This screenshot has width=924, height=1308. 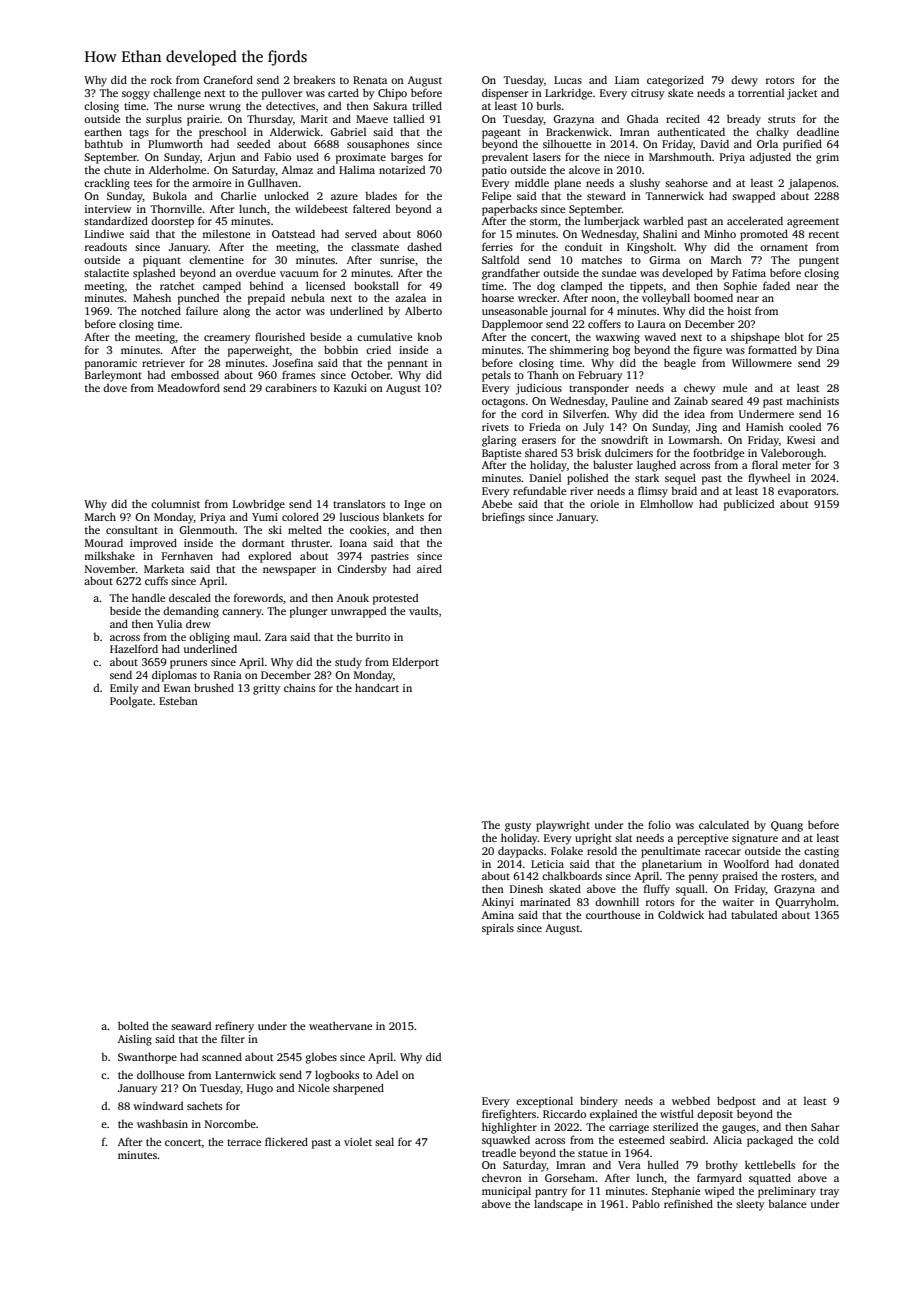 I want to click on dispenser, so click(x=505, y=94).
